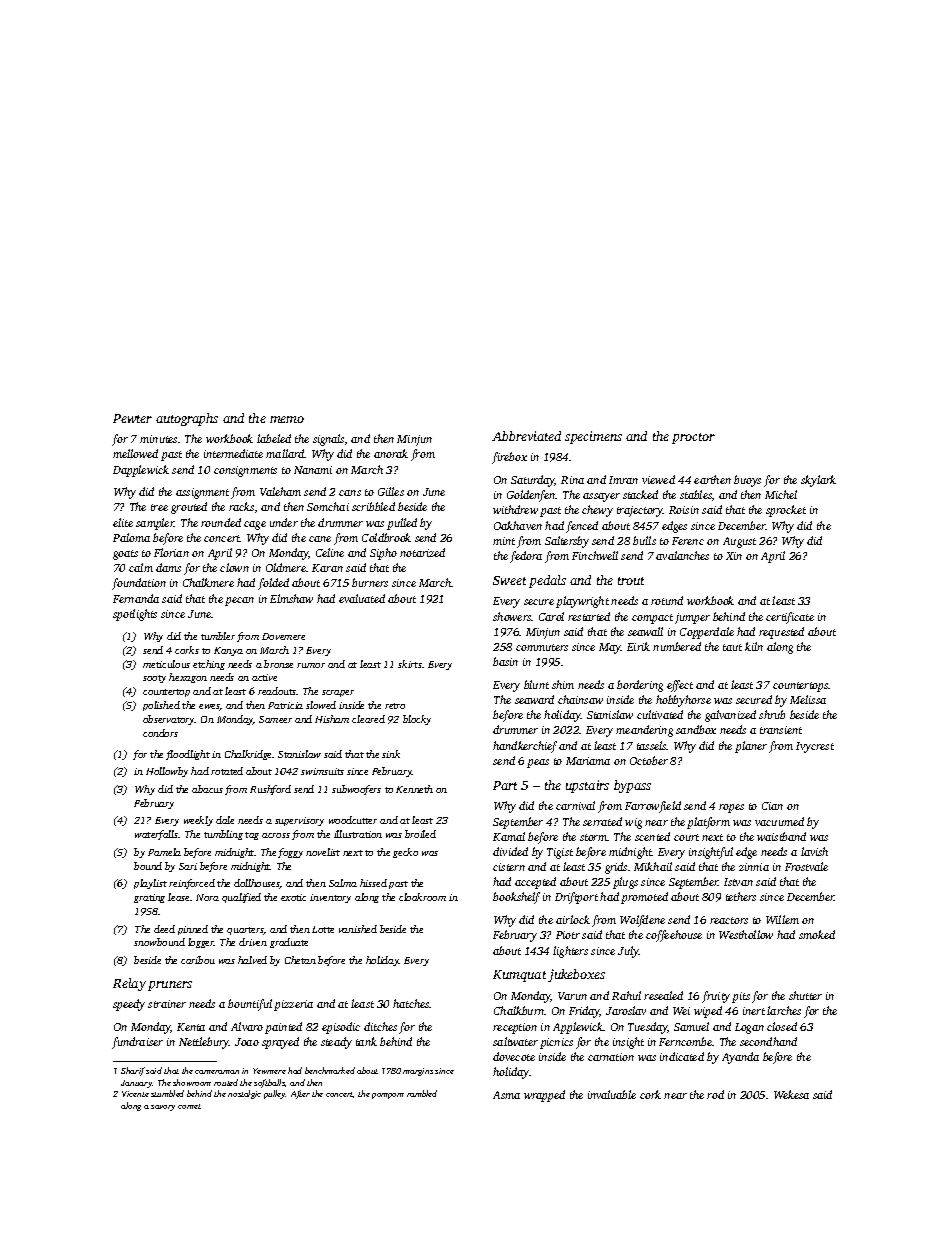 Image resolution: width=952 pixels, height=1233 pixels. Describe the element at coordinates (509, 867) in the page. I see `cistern` at that location.
